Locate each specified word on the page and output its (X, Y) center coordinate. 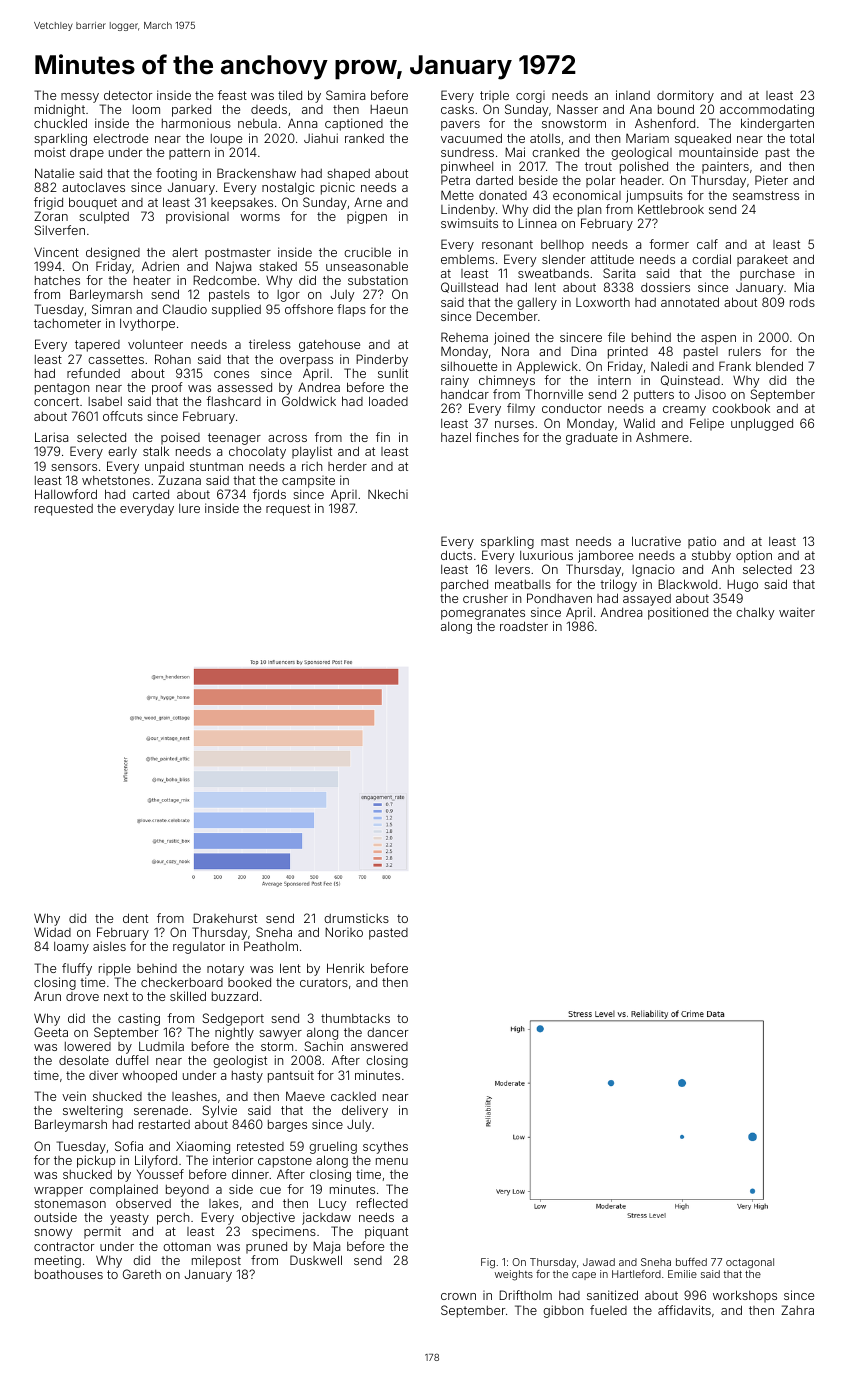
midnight (60, 110)
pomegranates (483, 614)
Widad (52, 932)
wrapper (58, 1192)
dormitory (685, 96)
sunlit (393, 373)
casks (457, 109)
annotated (690, 302)
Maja (326, 1247)
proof (167, 388)
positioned (678, 613)
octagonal (750, 1263)
